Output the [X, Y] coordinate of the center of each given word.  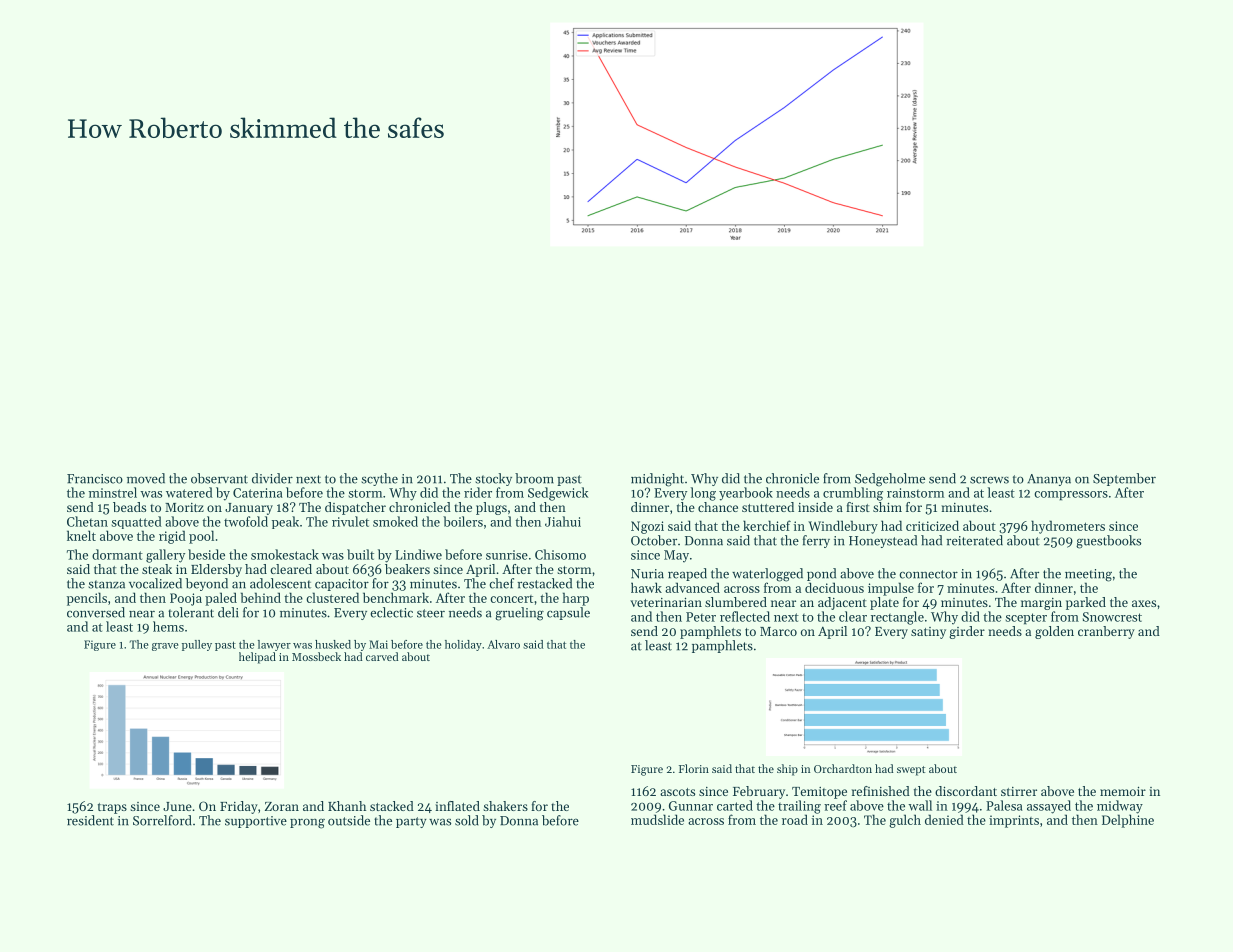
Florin [694, 768]
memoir [1123, 791]
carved [382, 656]
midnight [657, 480]
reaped [687, 574]
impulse [891, 589]
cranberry [1106, 632]
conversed [96, 612]
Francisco [95, 479]
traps [112, 808]
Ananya [1049, 480]
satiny [928, 633]
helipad [257, 658]
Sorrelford [162, 820]
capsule [568, 613]
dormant [117, 554]
